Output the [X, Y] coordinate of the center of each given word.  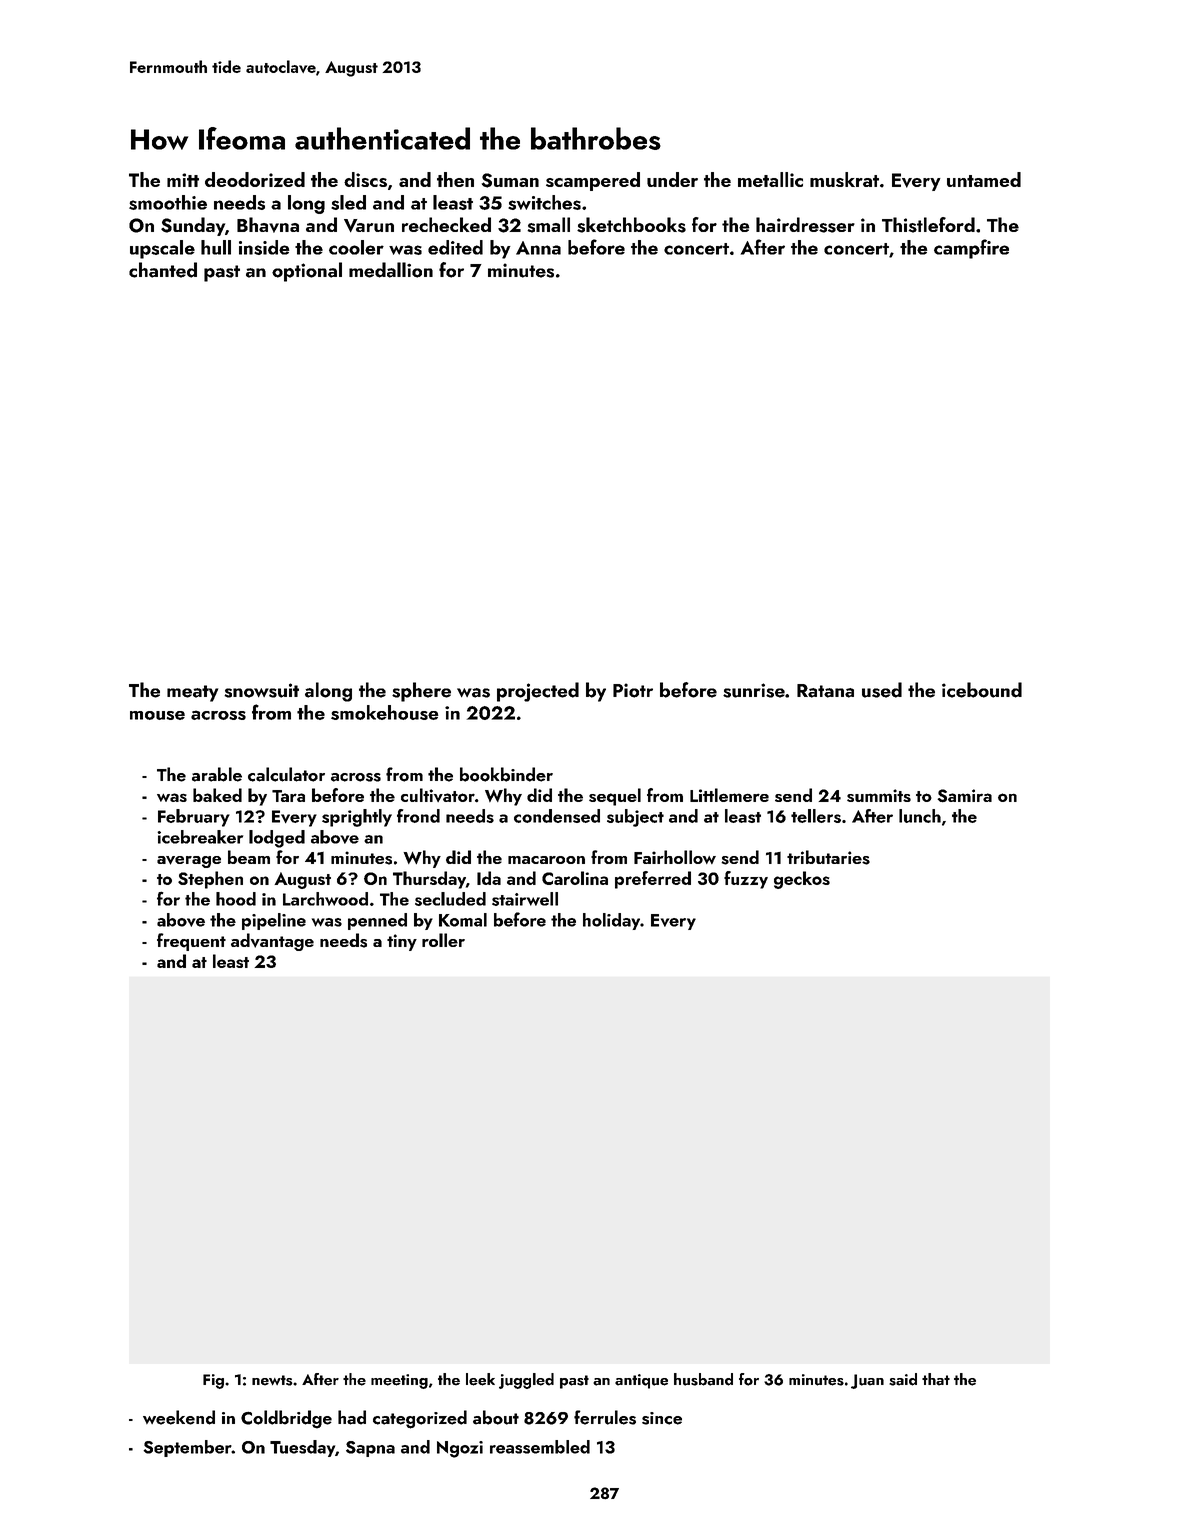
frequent [191, 942]
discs [365, 179]
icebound [982, 690]
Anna [538, 248]
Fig [213, 1381]
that [936, 1379]
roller [443, 940]
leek [480, 1379]
